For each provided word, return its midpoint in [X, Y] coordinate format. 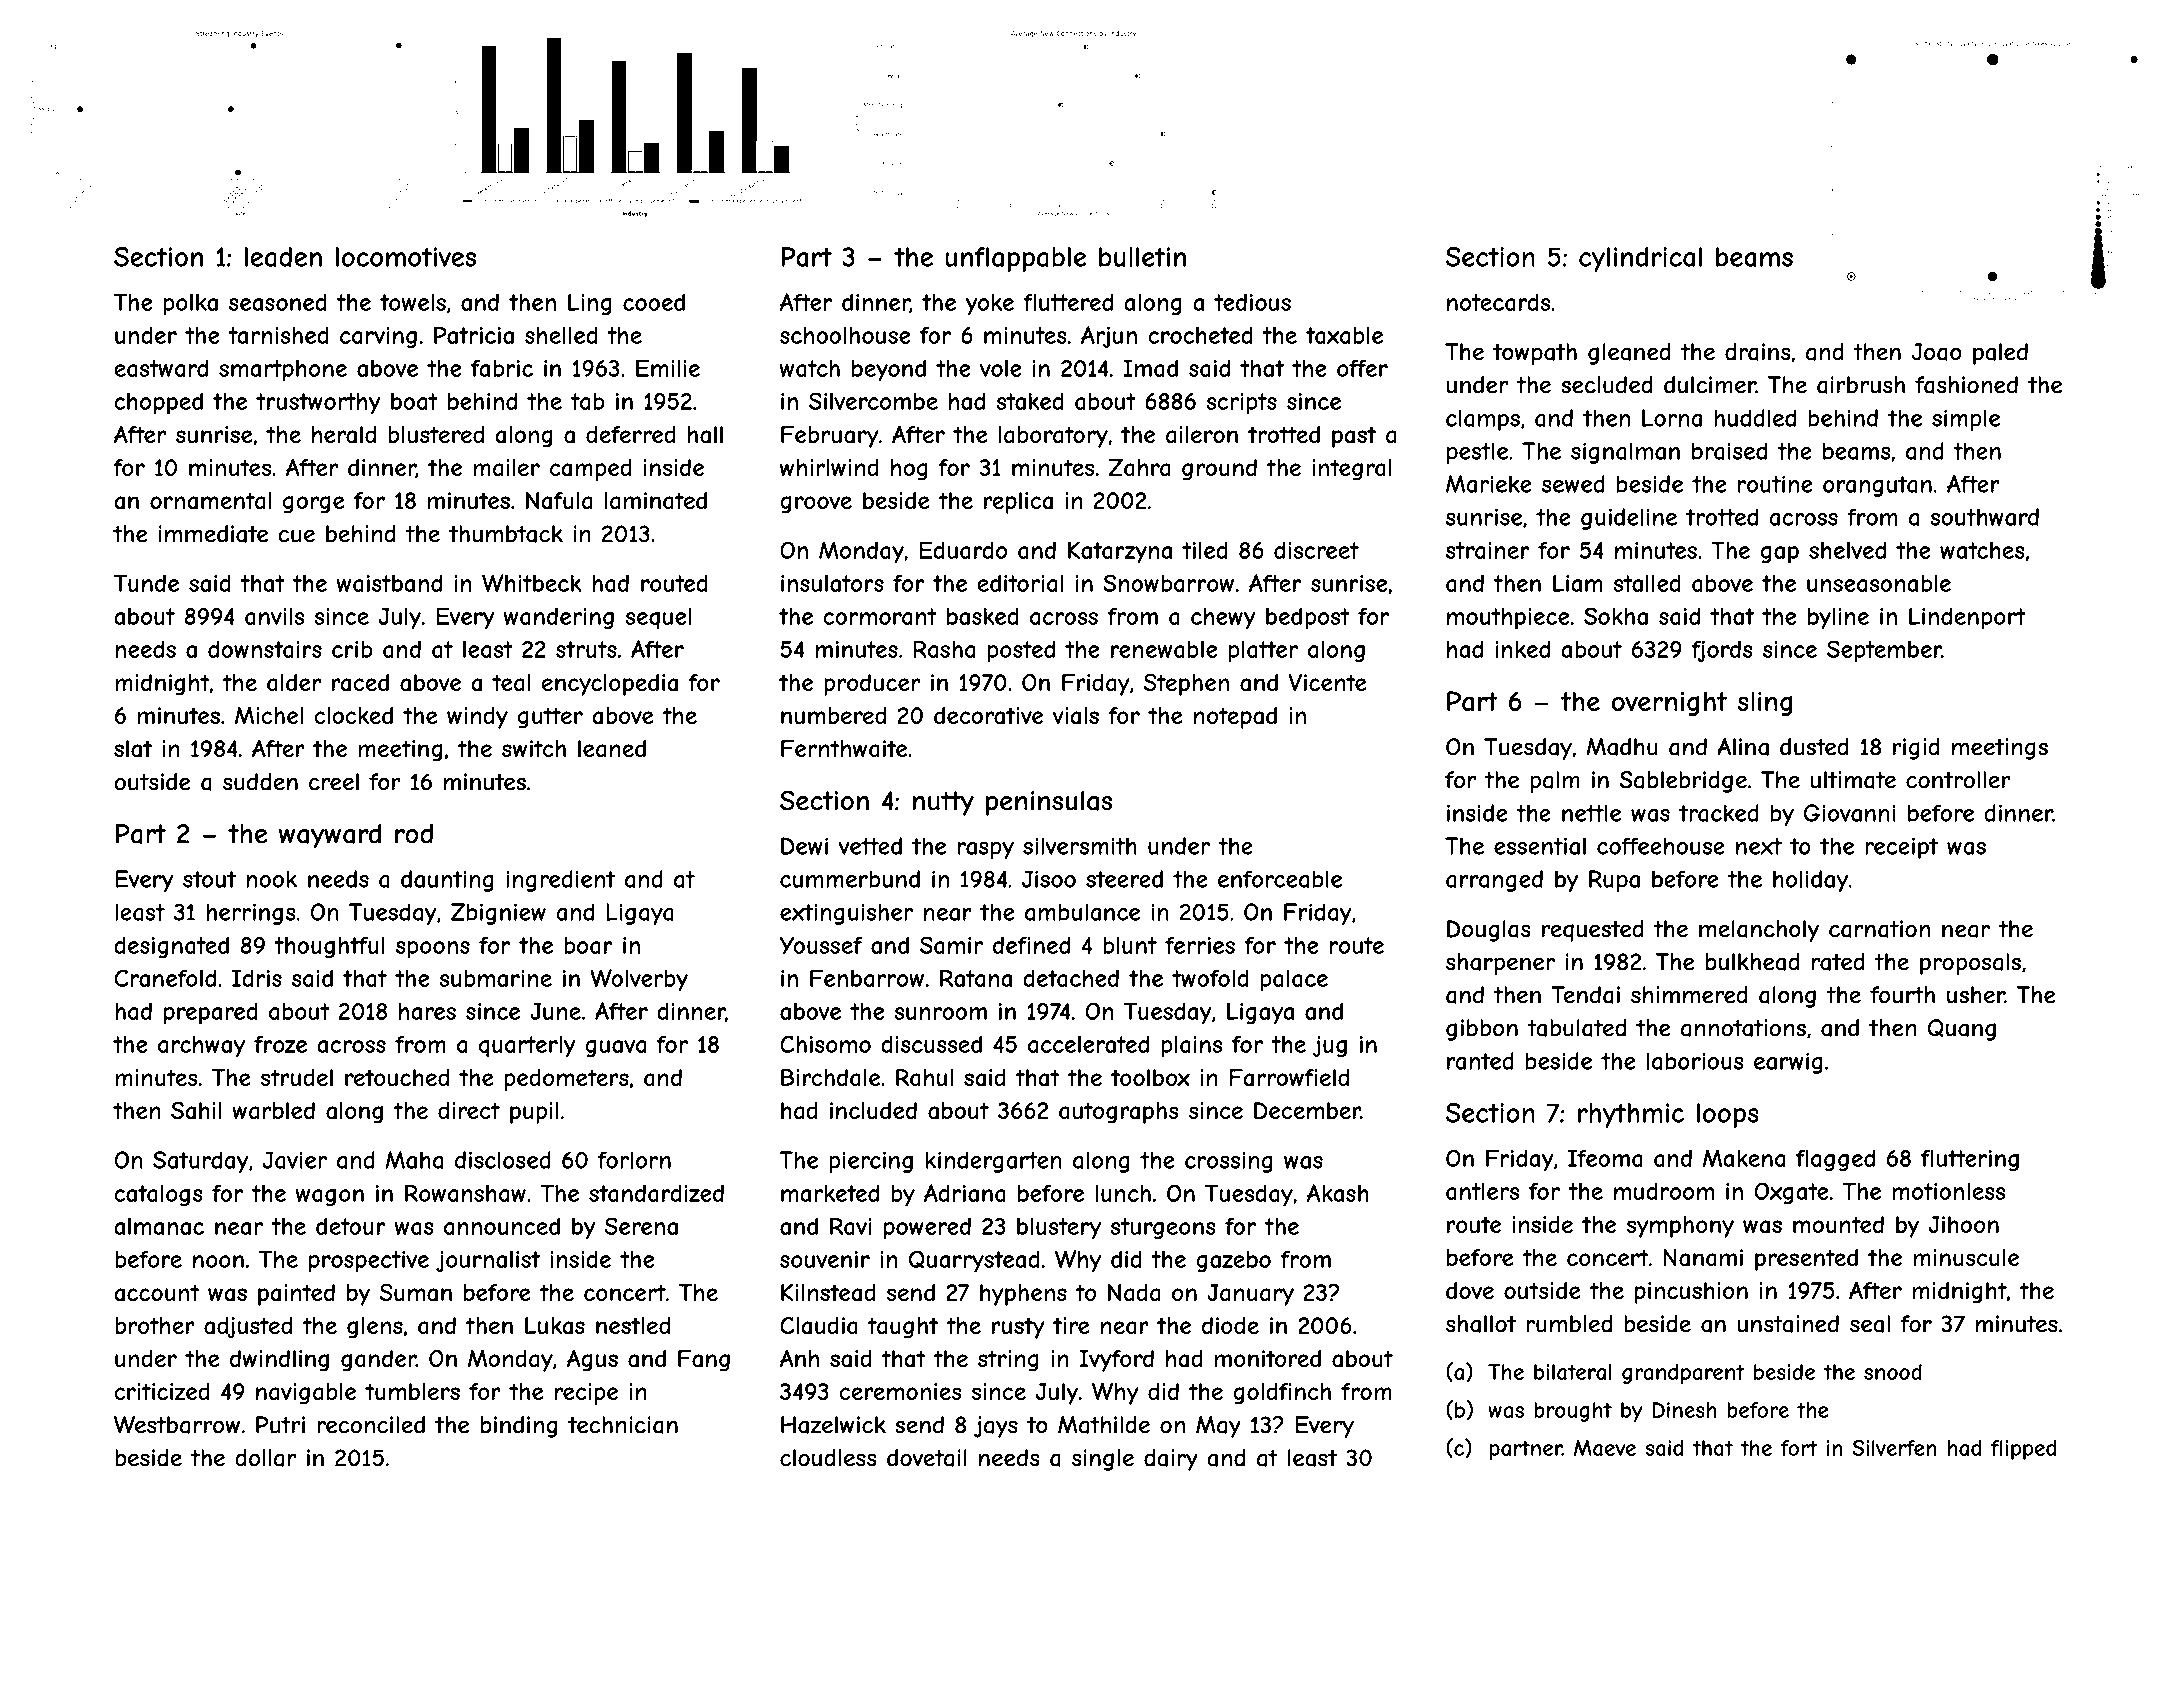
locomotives [406, 257]
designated [171, 947]
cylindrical [1640, 259]
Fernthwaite [844, 749]
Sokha [1616, 616]
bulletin [1142, 257]
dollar [265, 1458]
